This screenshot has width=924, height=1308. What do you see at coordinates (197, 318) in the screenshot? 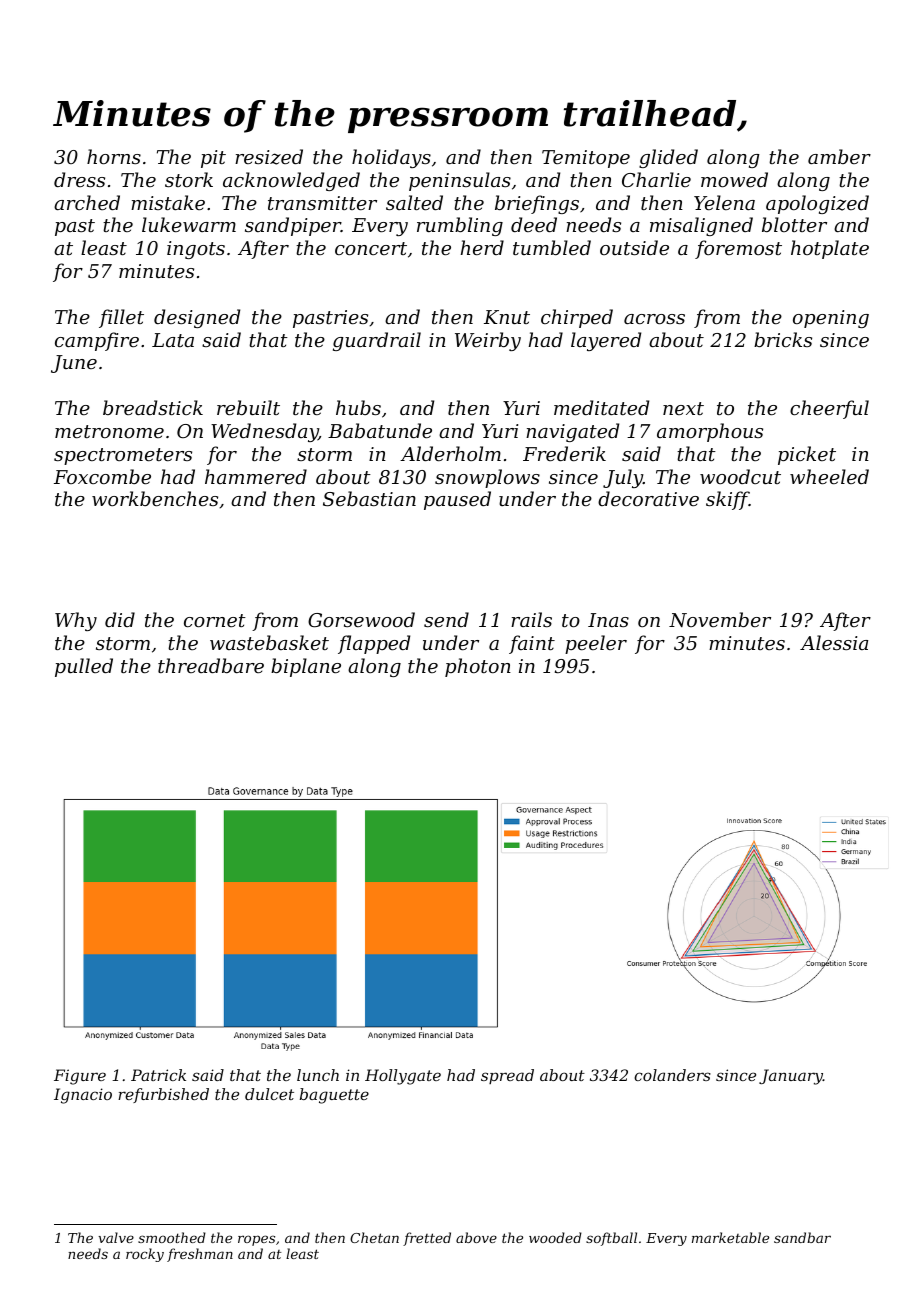
I see `designed` at bounding box center [197, 318].
